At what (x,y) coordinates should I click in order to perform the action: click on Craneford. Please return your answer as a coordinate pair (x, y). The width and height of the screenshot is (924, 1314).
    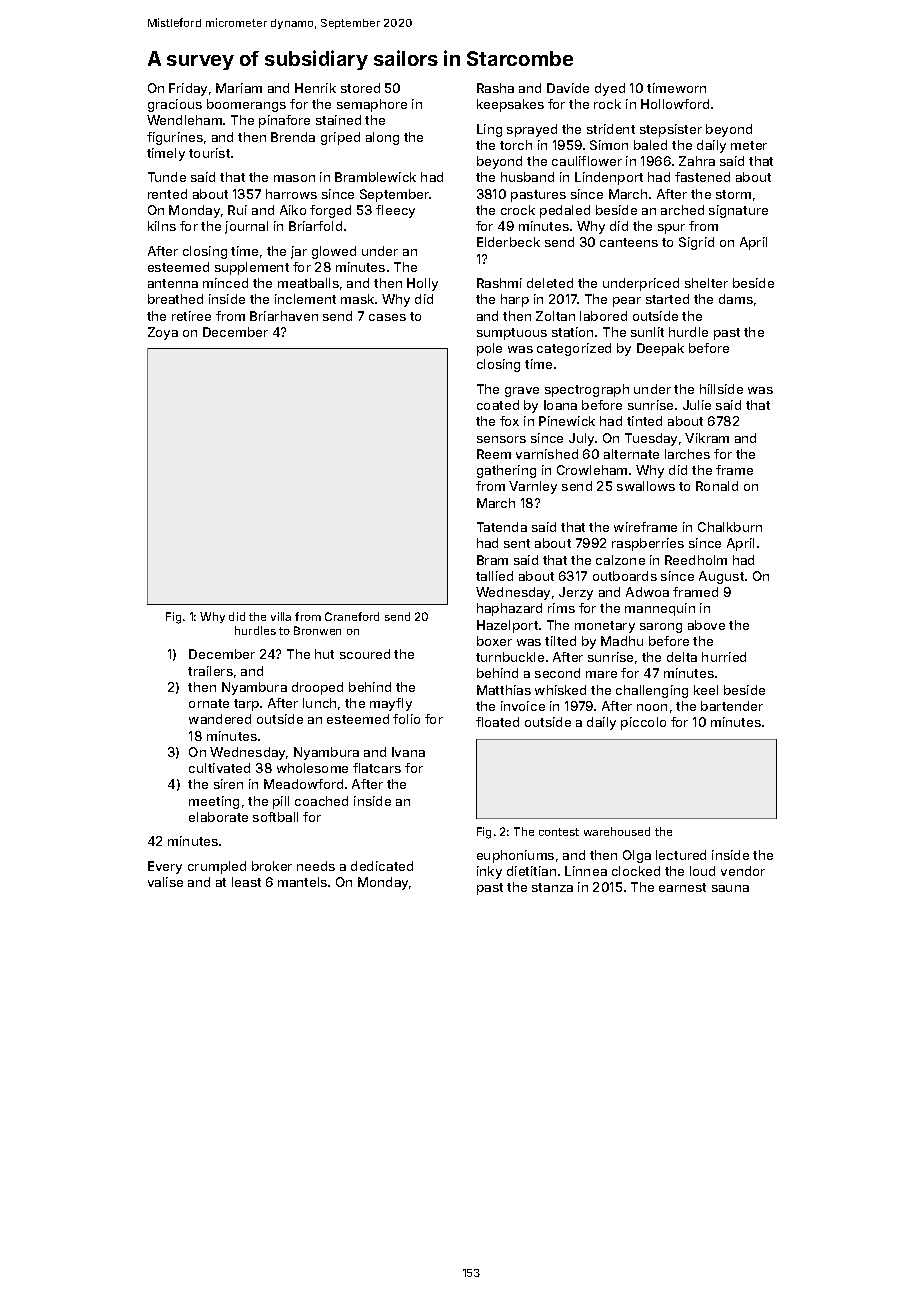
    Looking at the image, I should click on (352, 616).
